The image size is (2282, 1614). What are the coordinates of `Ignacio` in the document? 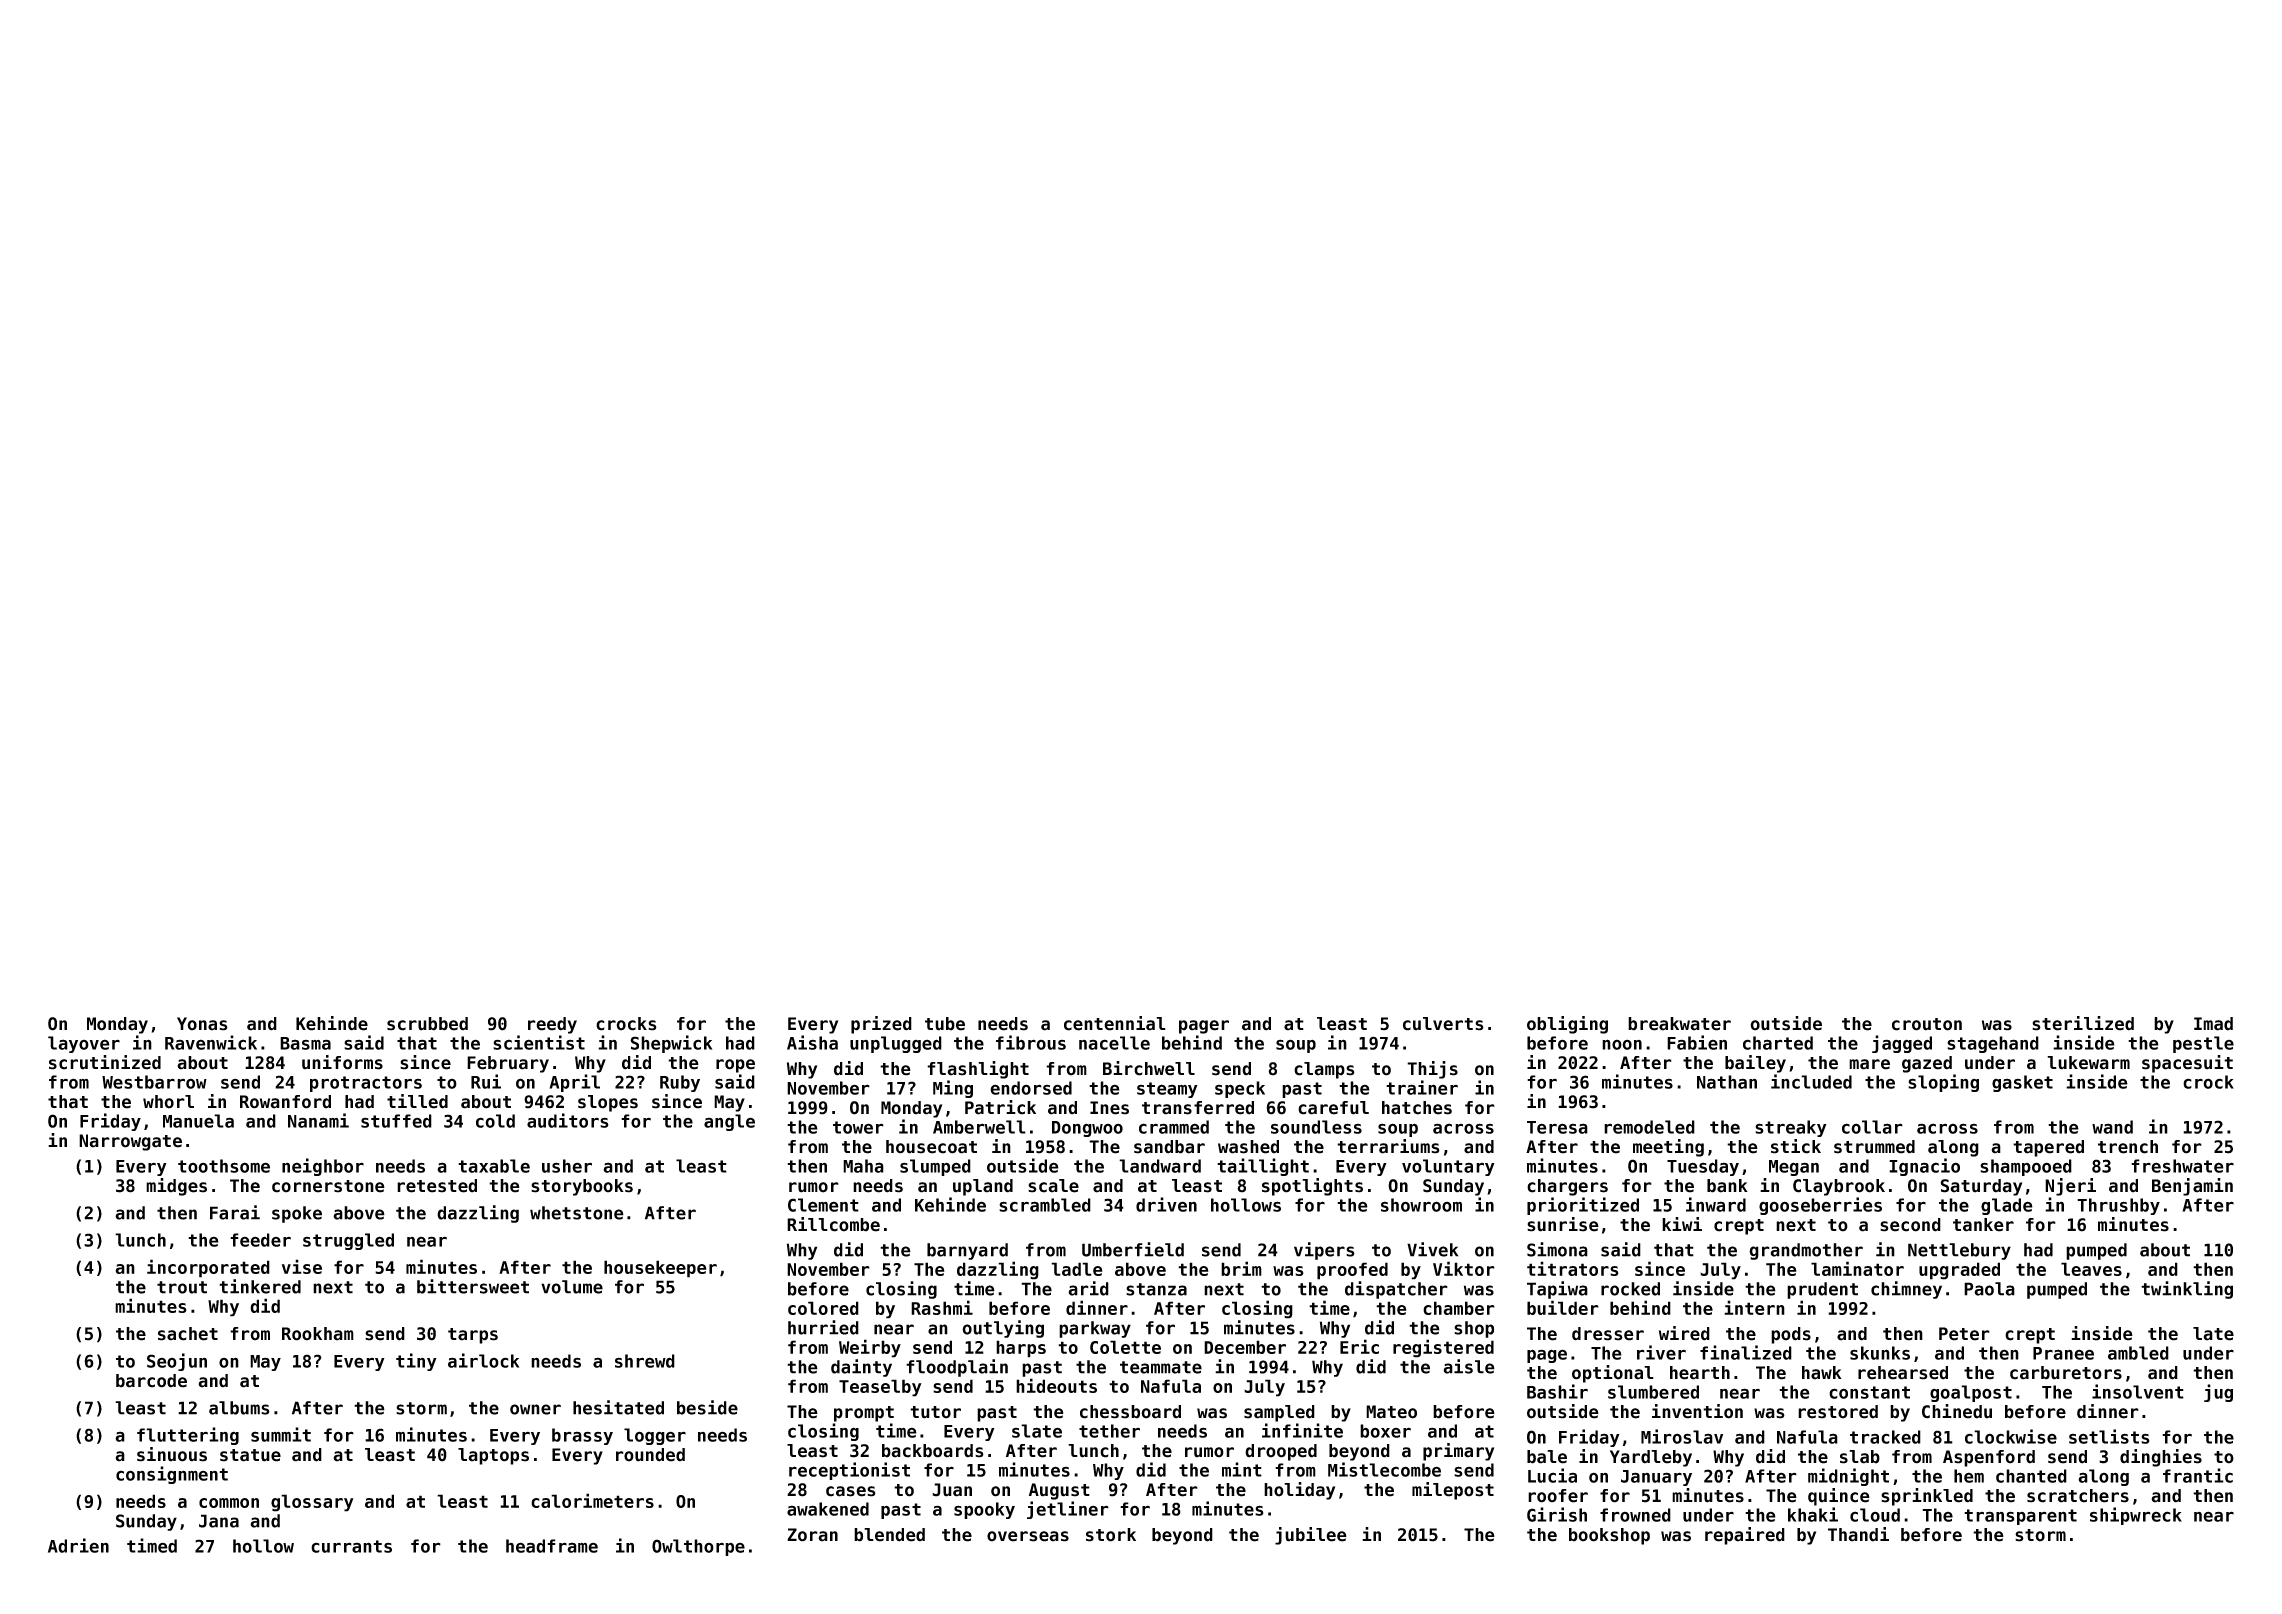 It's located at (1924, 1167).
